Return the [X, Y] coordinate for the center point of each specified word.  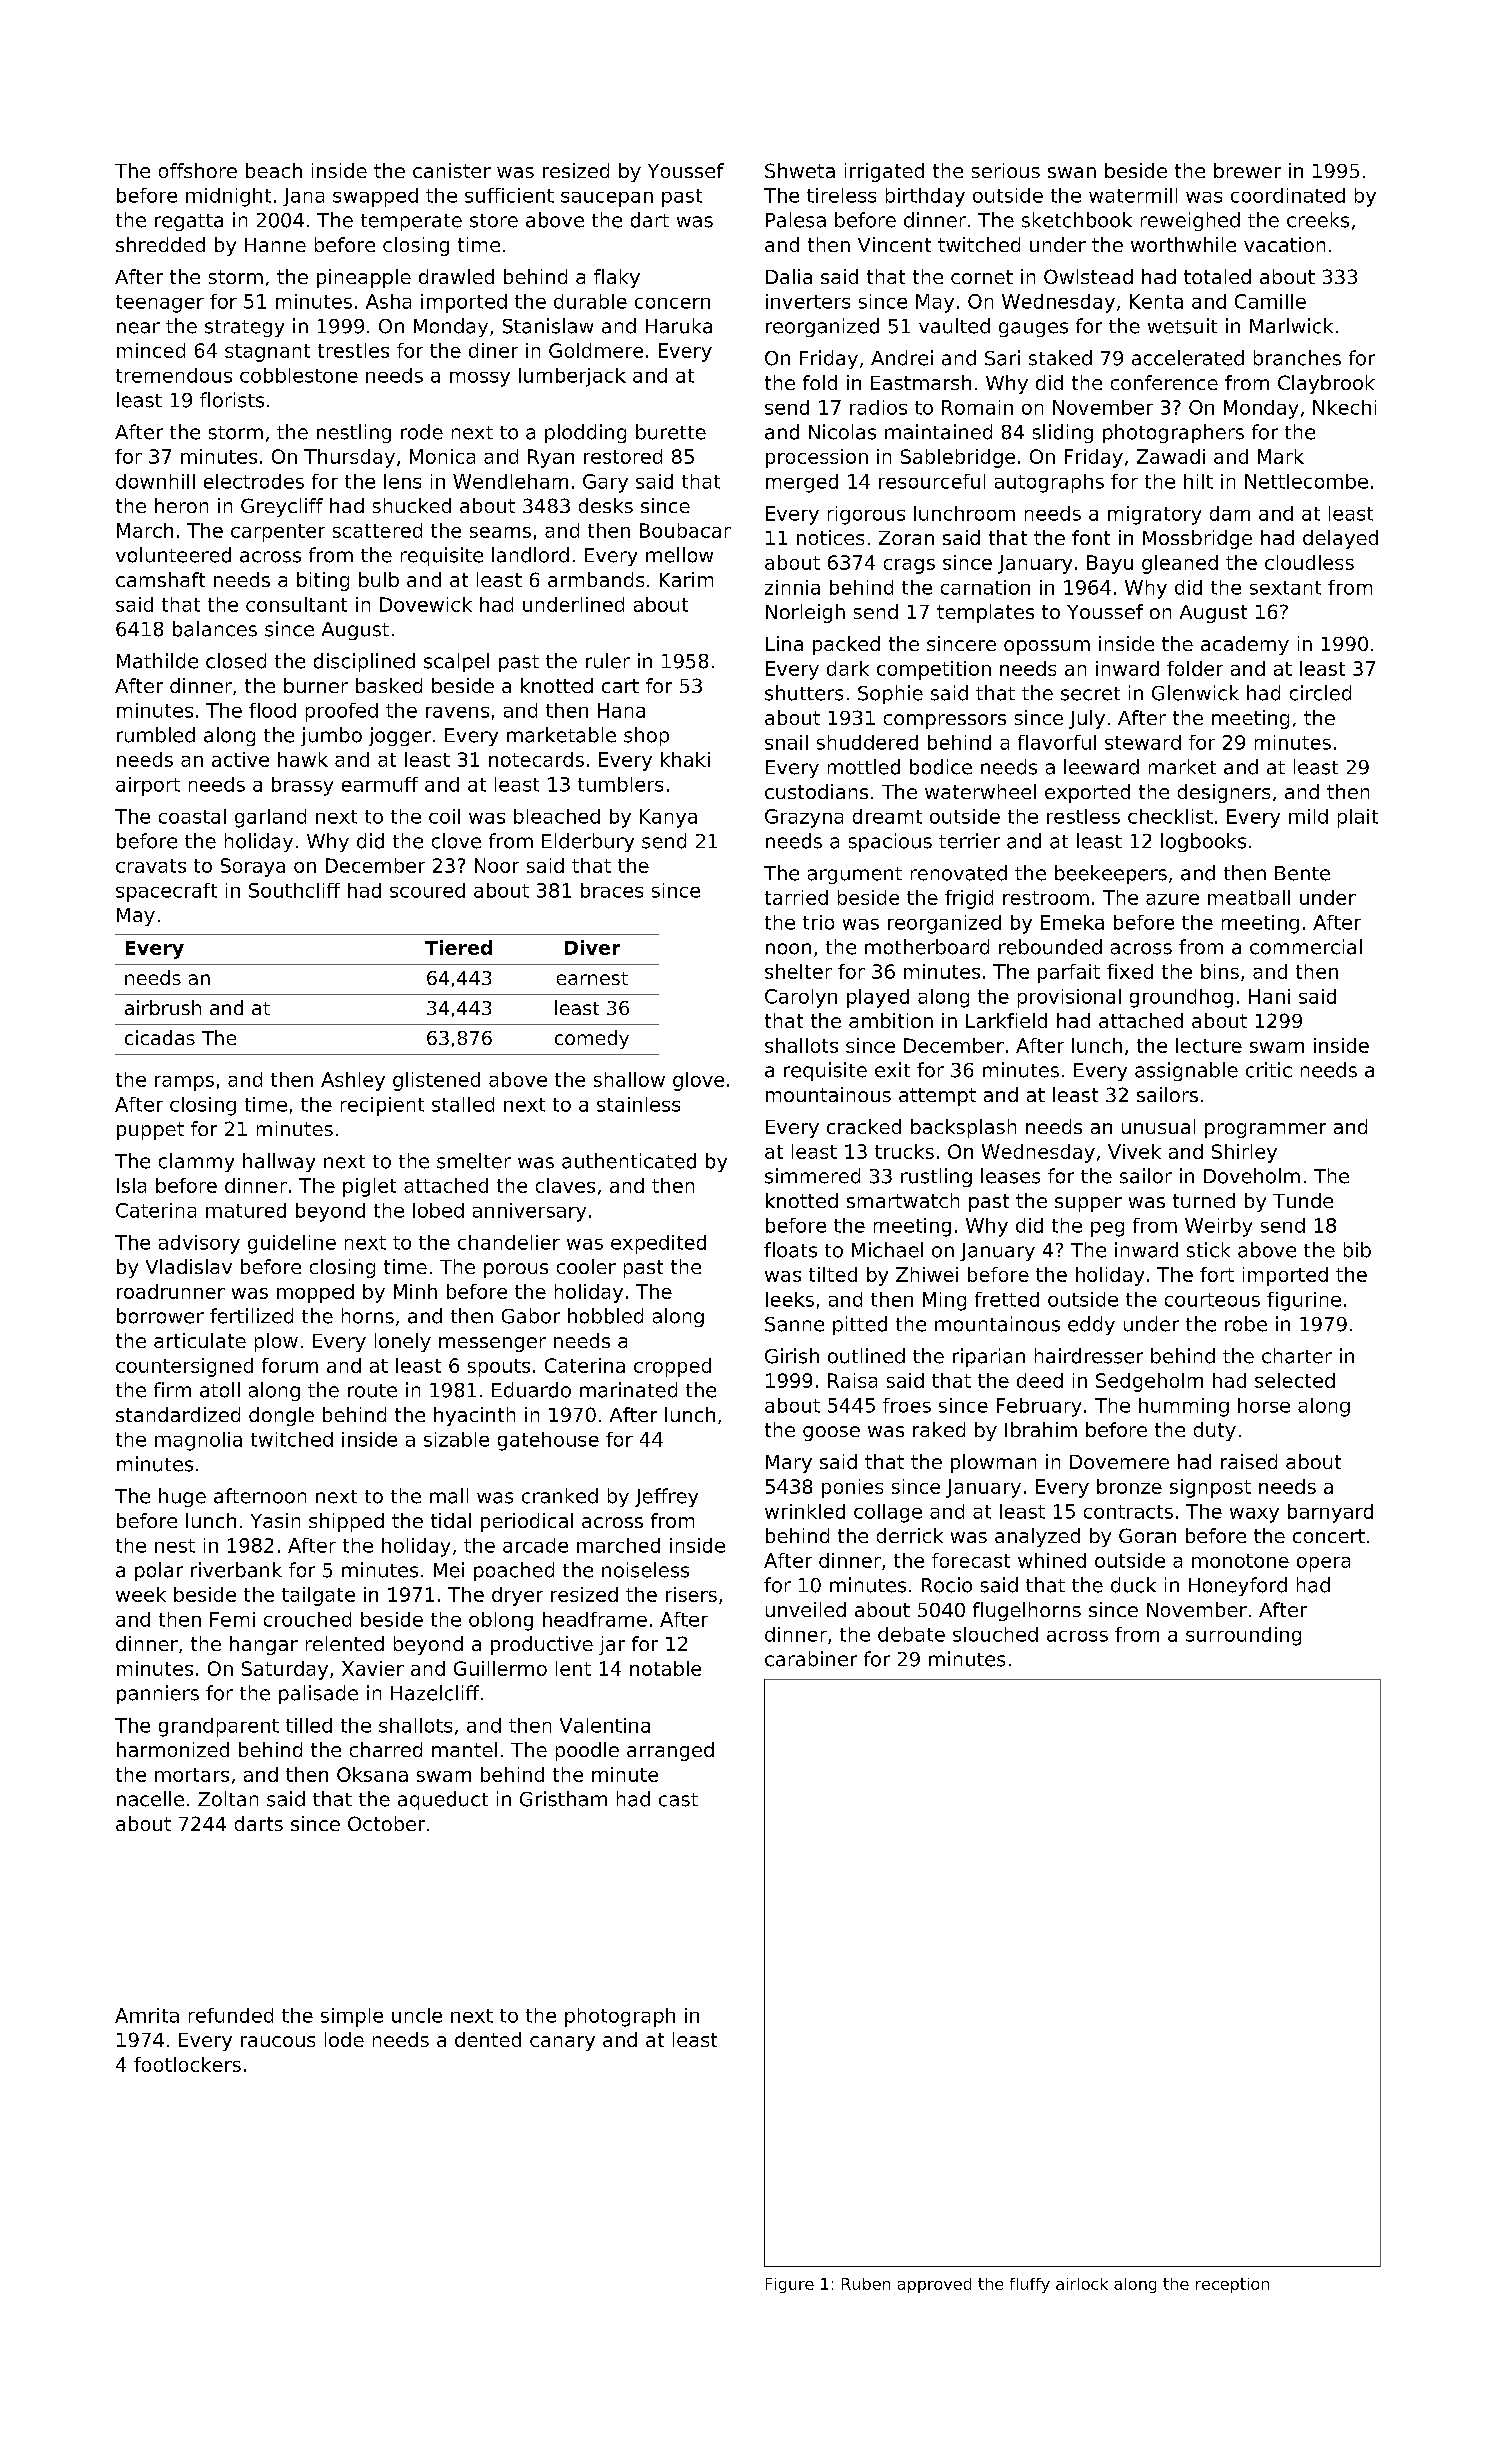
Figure [790, 2285]
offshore [198, 170]
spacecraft [166, 892]
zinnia [792, 587]
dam [1230, 513]
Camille [1270, 301]
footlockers [187, 2064]
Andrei [902, 358]
